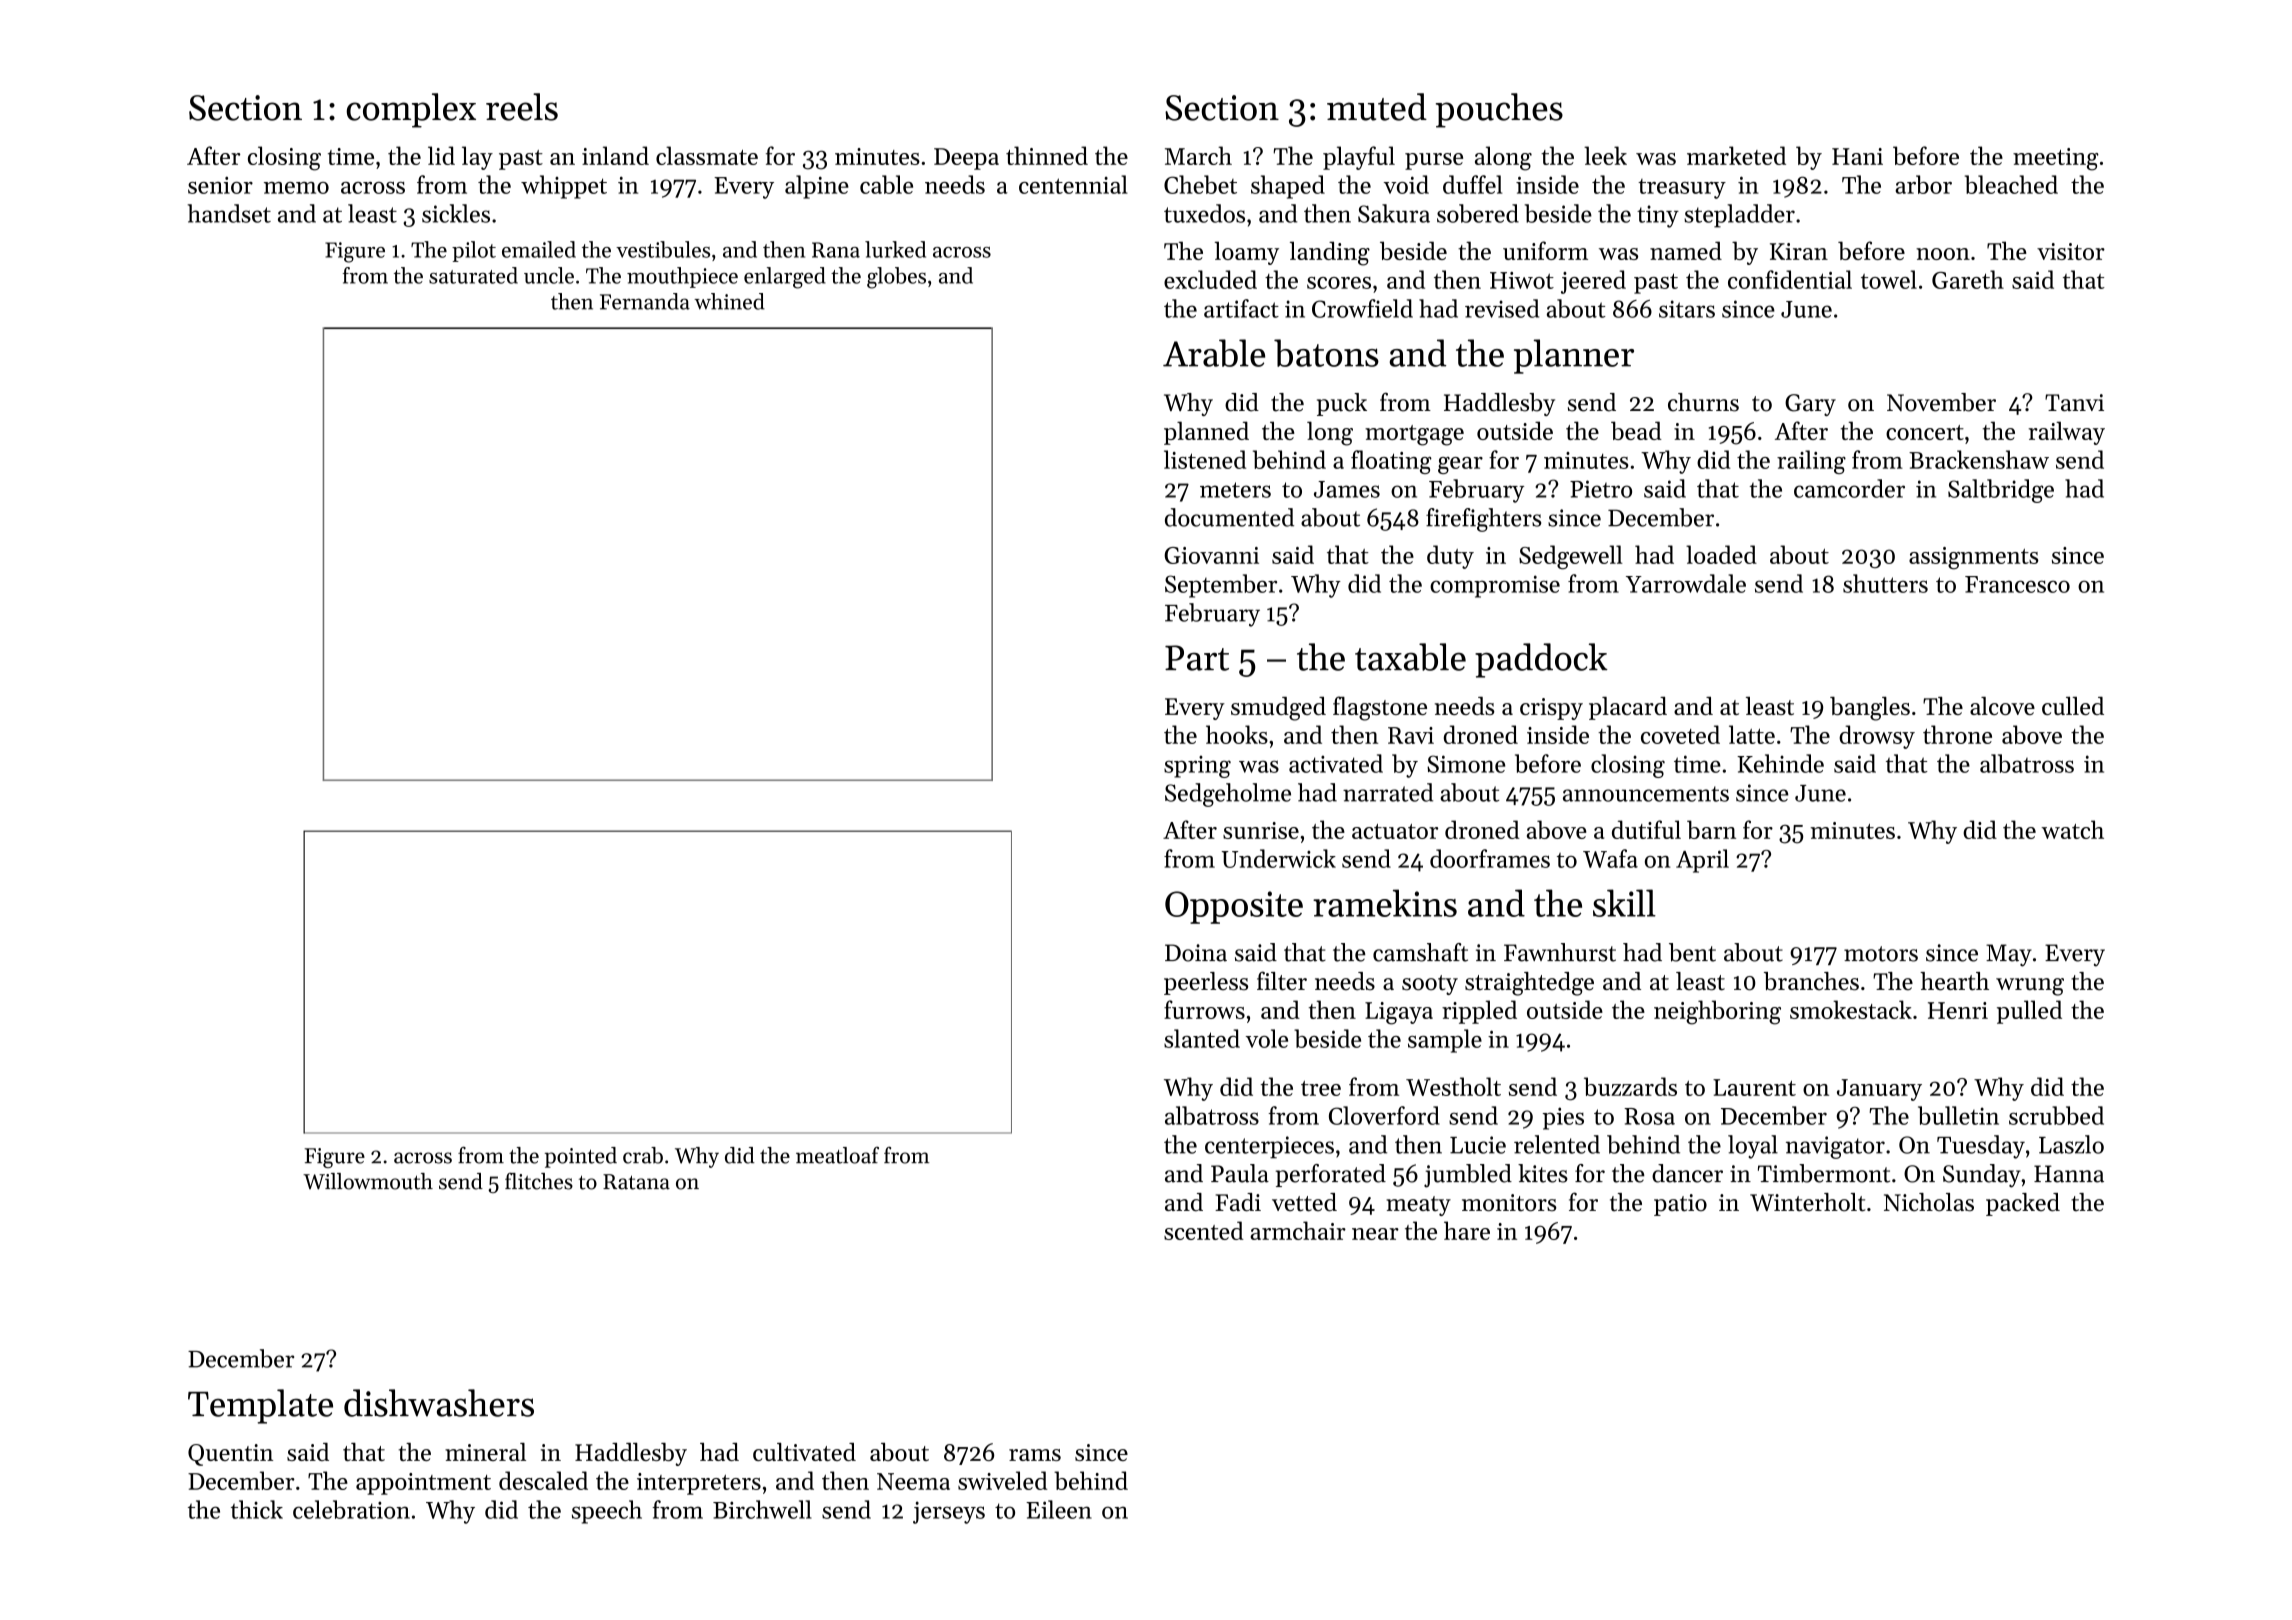  Describe the element at coordinates (1857, 156) in the screenshot. I see `Hani` at that location.
